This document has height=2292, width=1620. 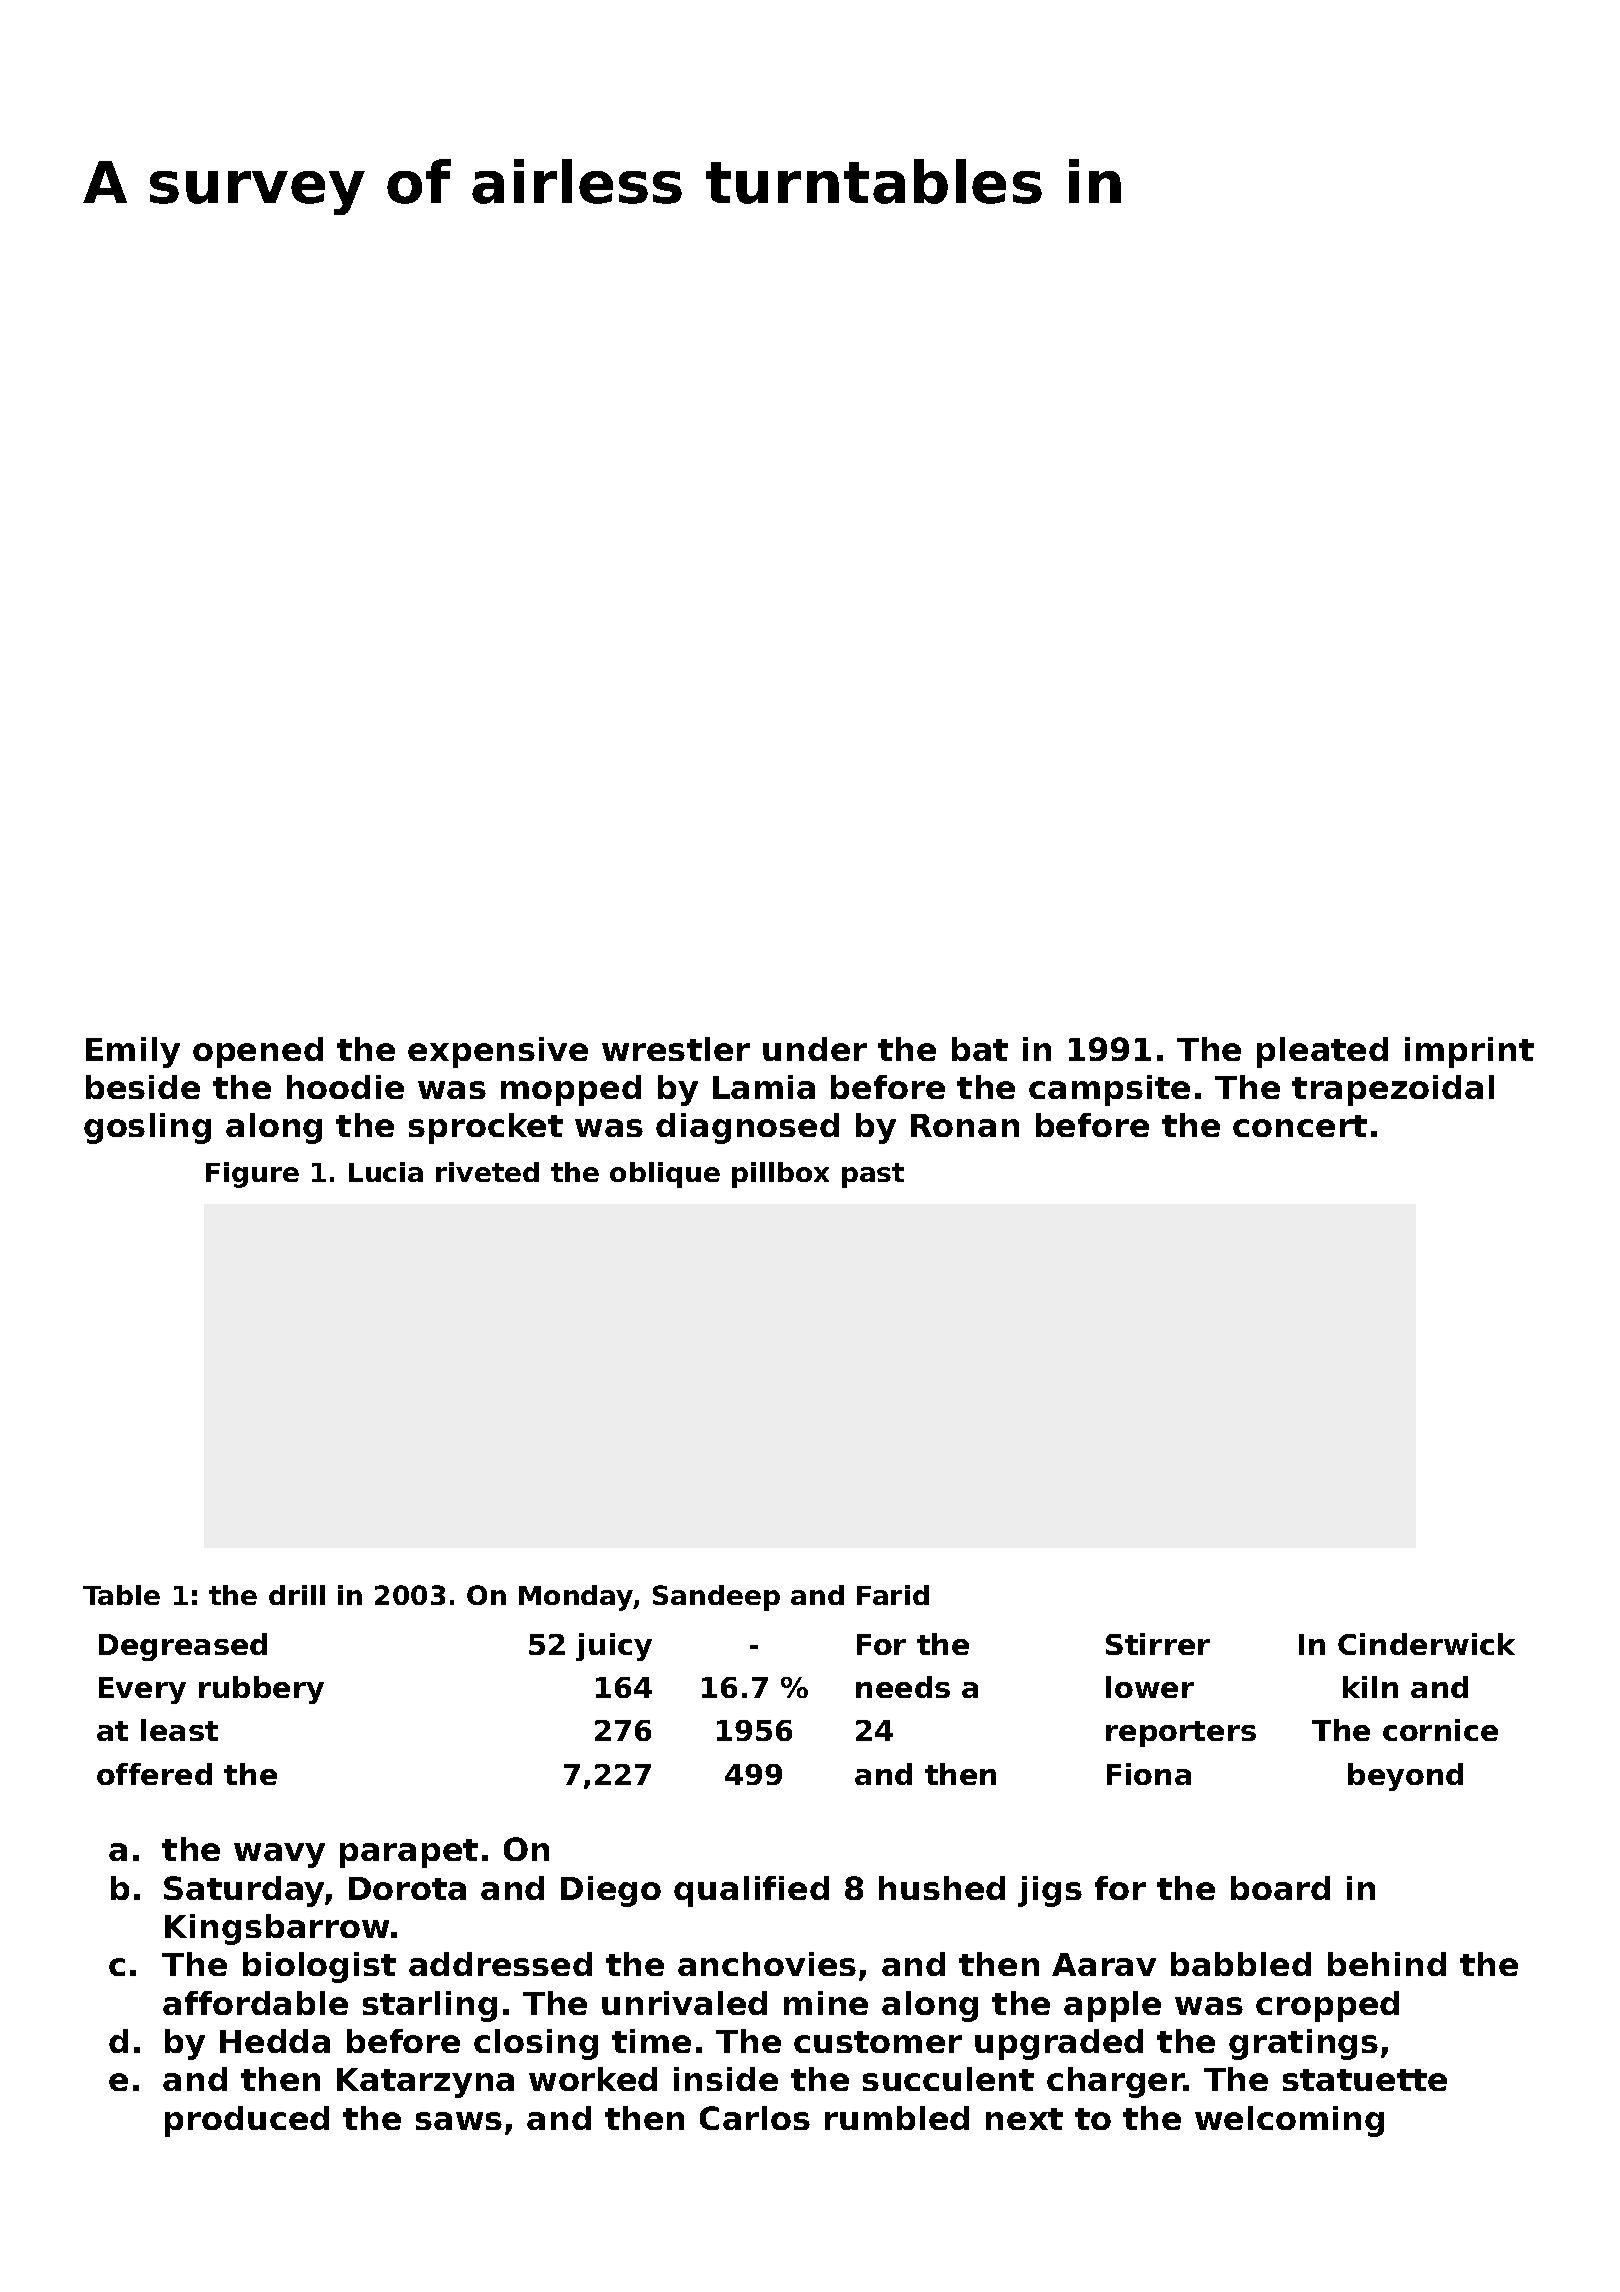 I want to click on Fiona, so click(x=1149, y=1774).
